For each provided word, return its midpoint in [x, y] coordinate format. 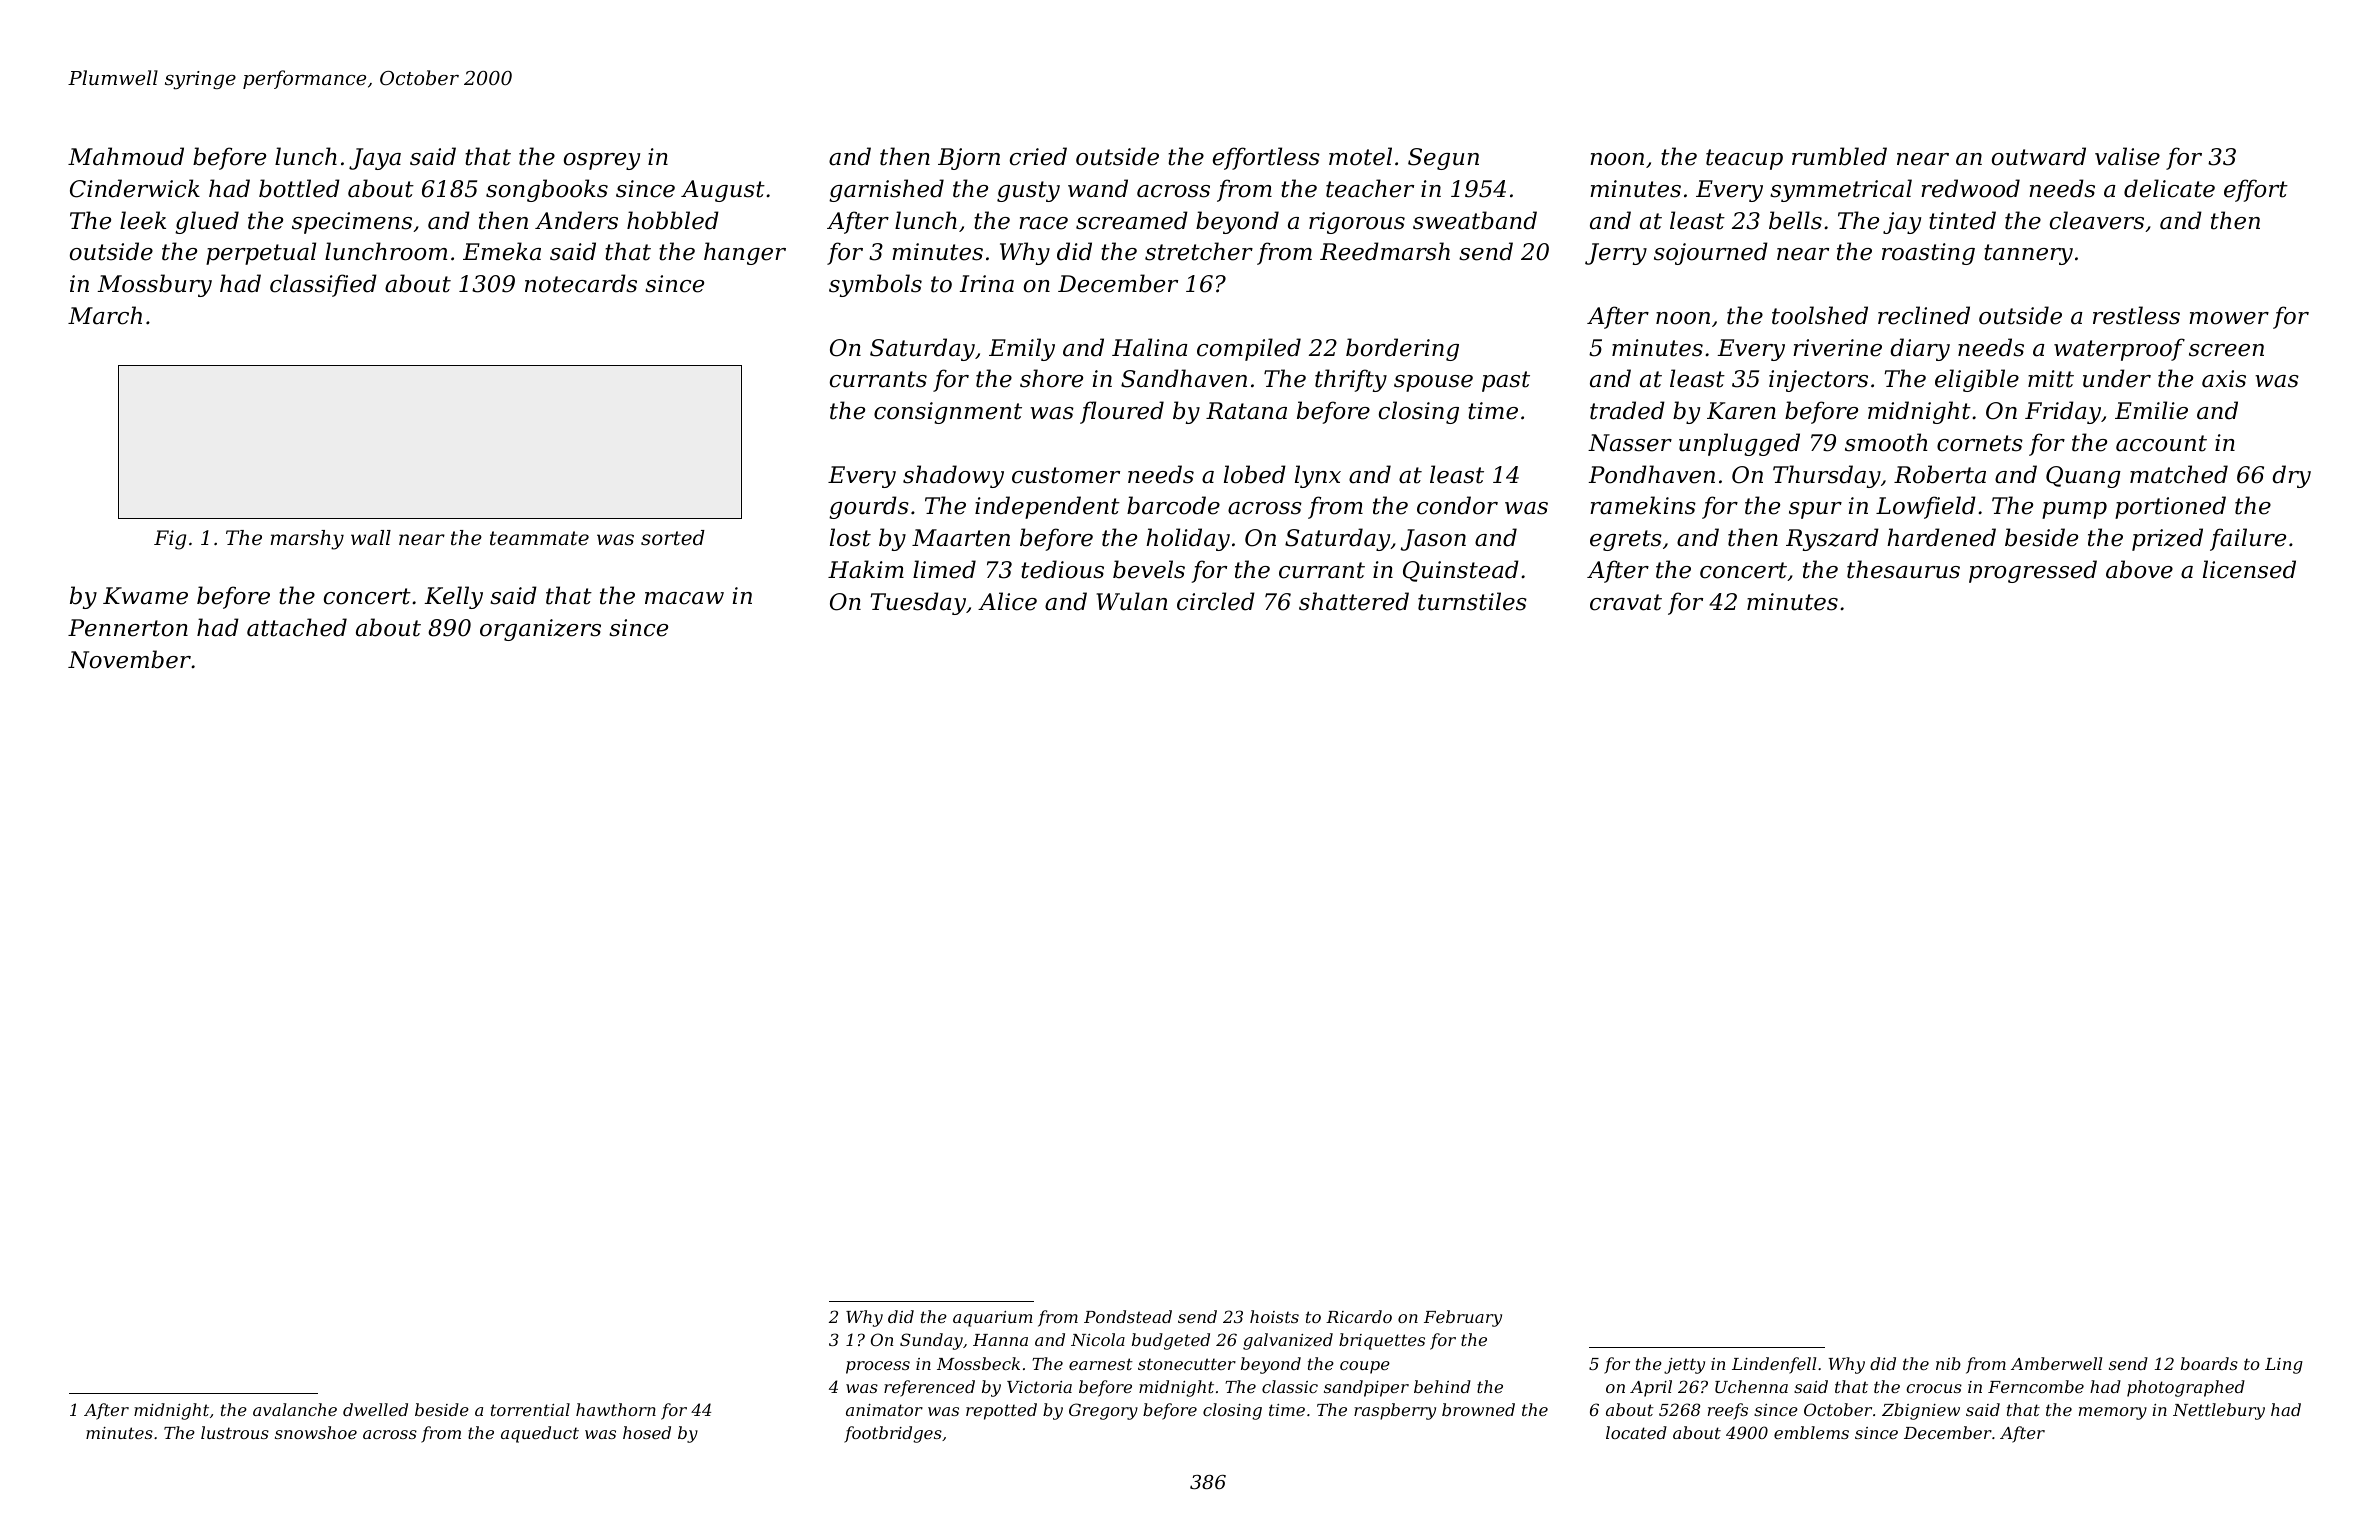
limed [944, 569]
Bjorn [969, 159]
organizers [540, 630]
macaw [684, 598]
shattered [1354, 601]
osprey [602, 161]
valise [2127, 156]
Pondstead [1128, 1316]
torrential [530, 1409]
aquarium [993, 1319]
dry [2291, 476]
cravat [1626, 602]
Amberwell [2056, 1363]
